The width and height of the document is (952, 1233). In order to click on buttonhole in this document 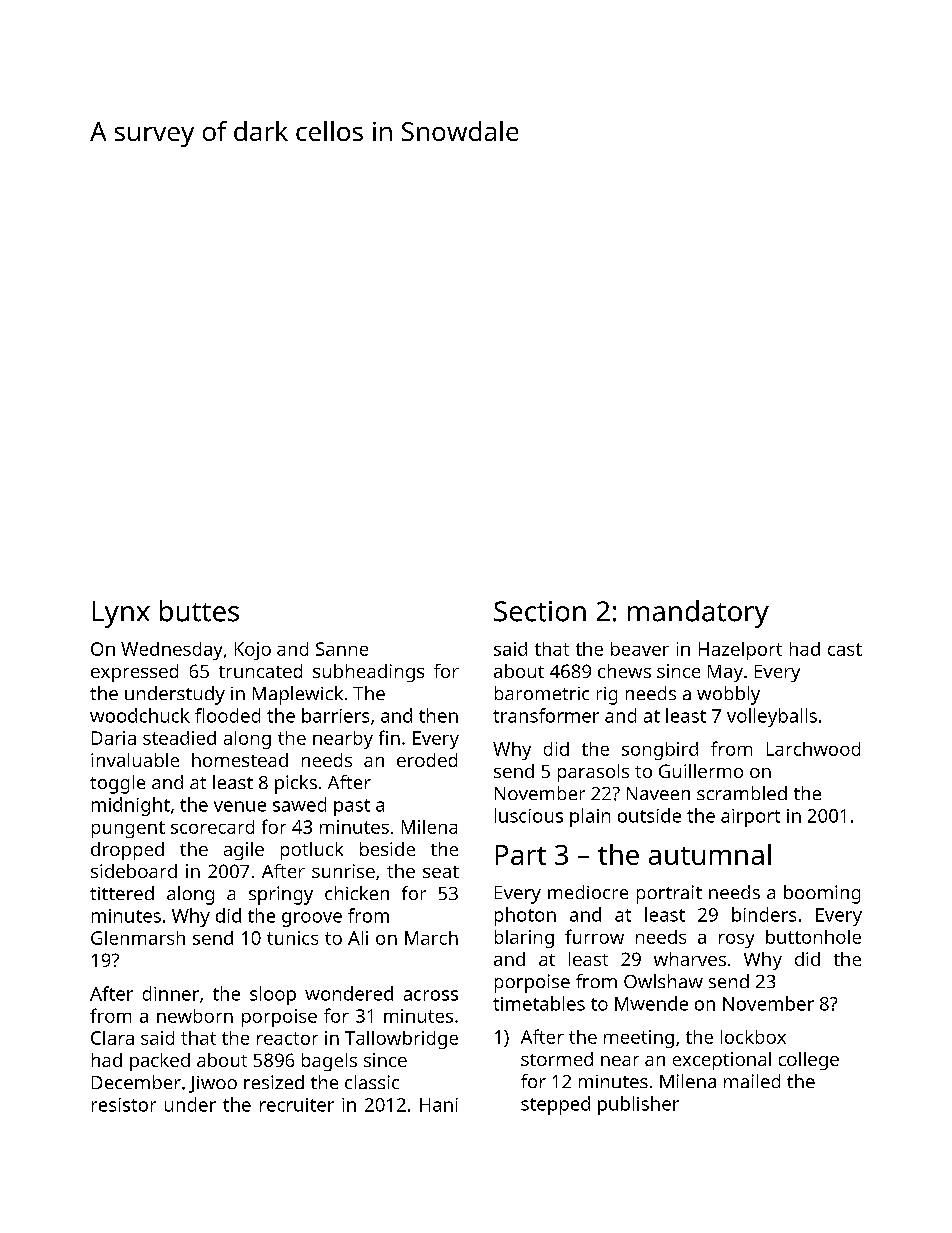, I will do `click(813, 937)`.
